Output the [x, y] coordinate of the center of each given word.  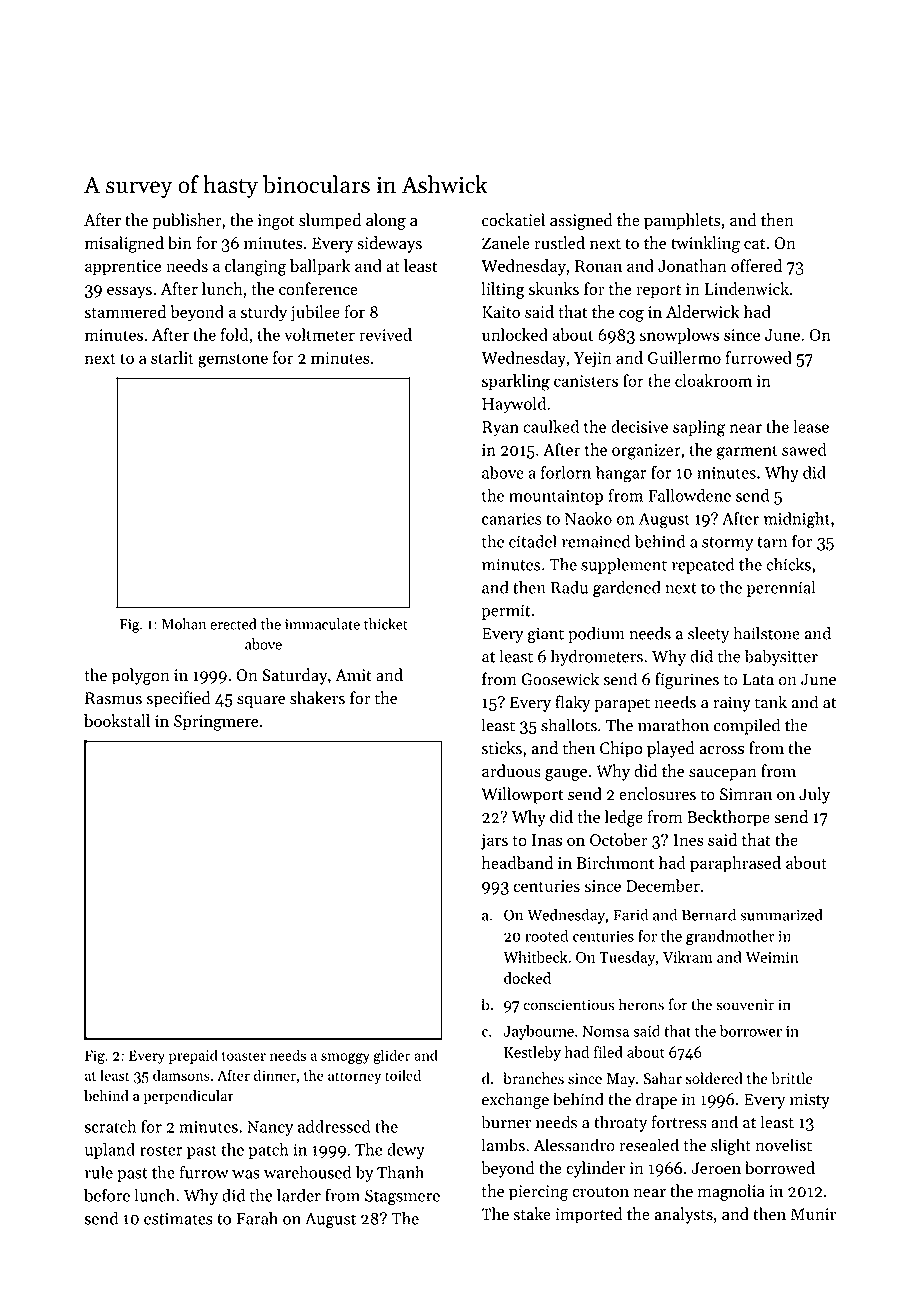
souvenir [745, 1005]
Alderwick [703, 311]
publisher [186, 221]
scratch [110, 1126]
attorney [354, 1078]
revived [385, 334]
